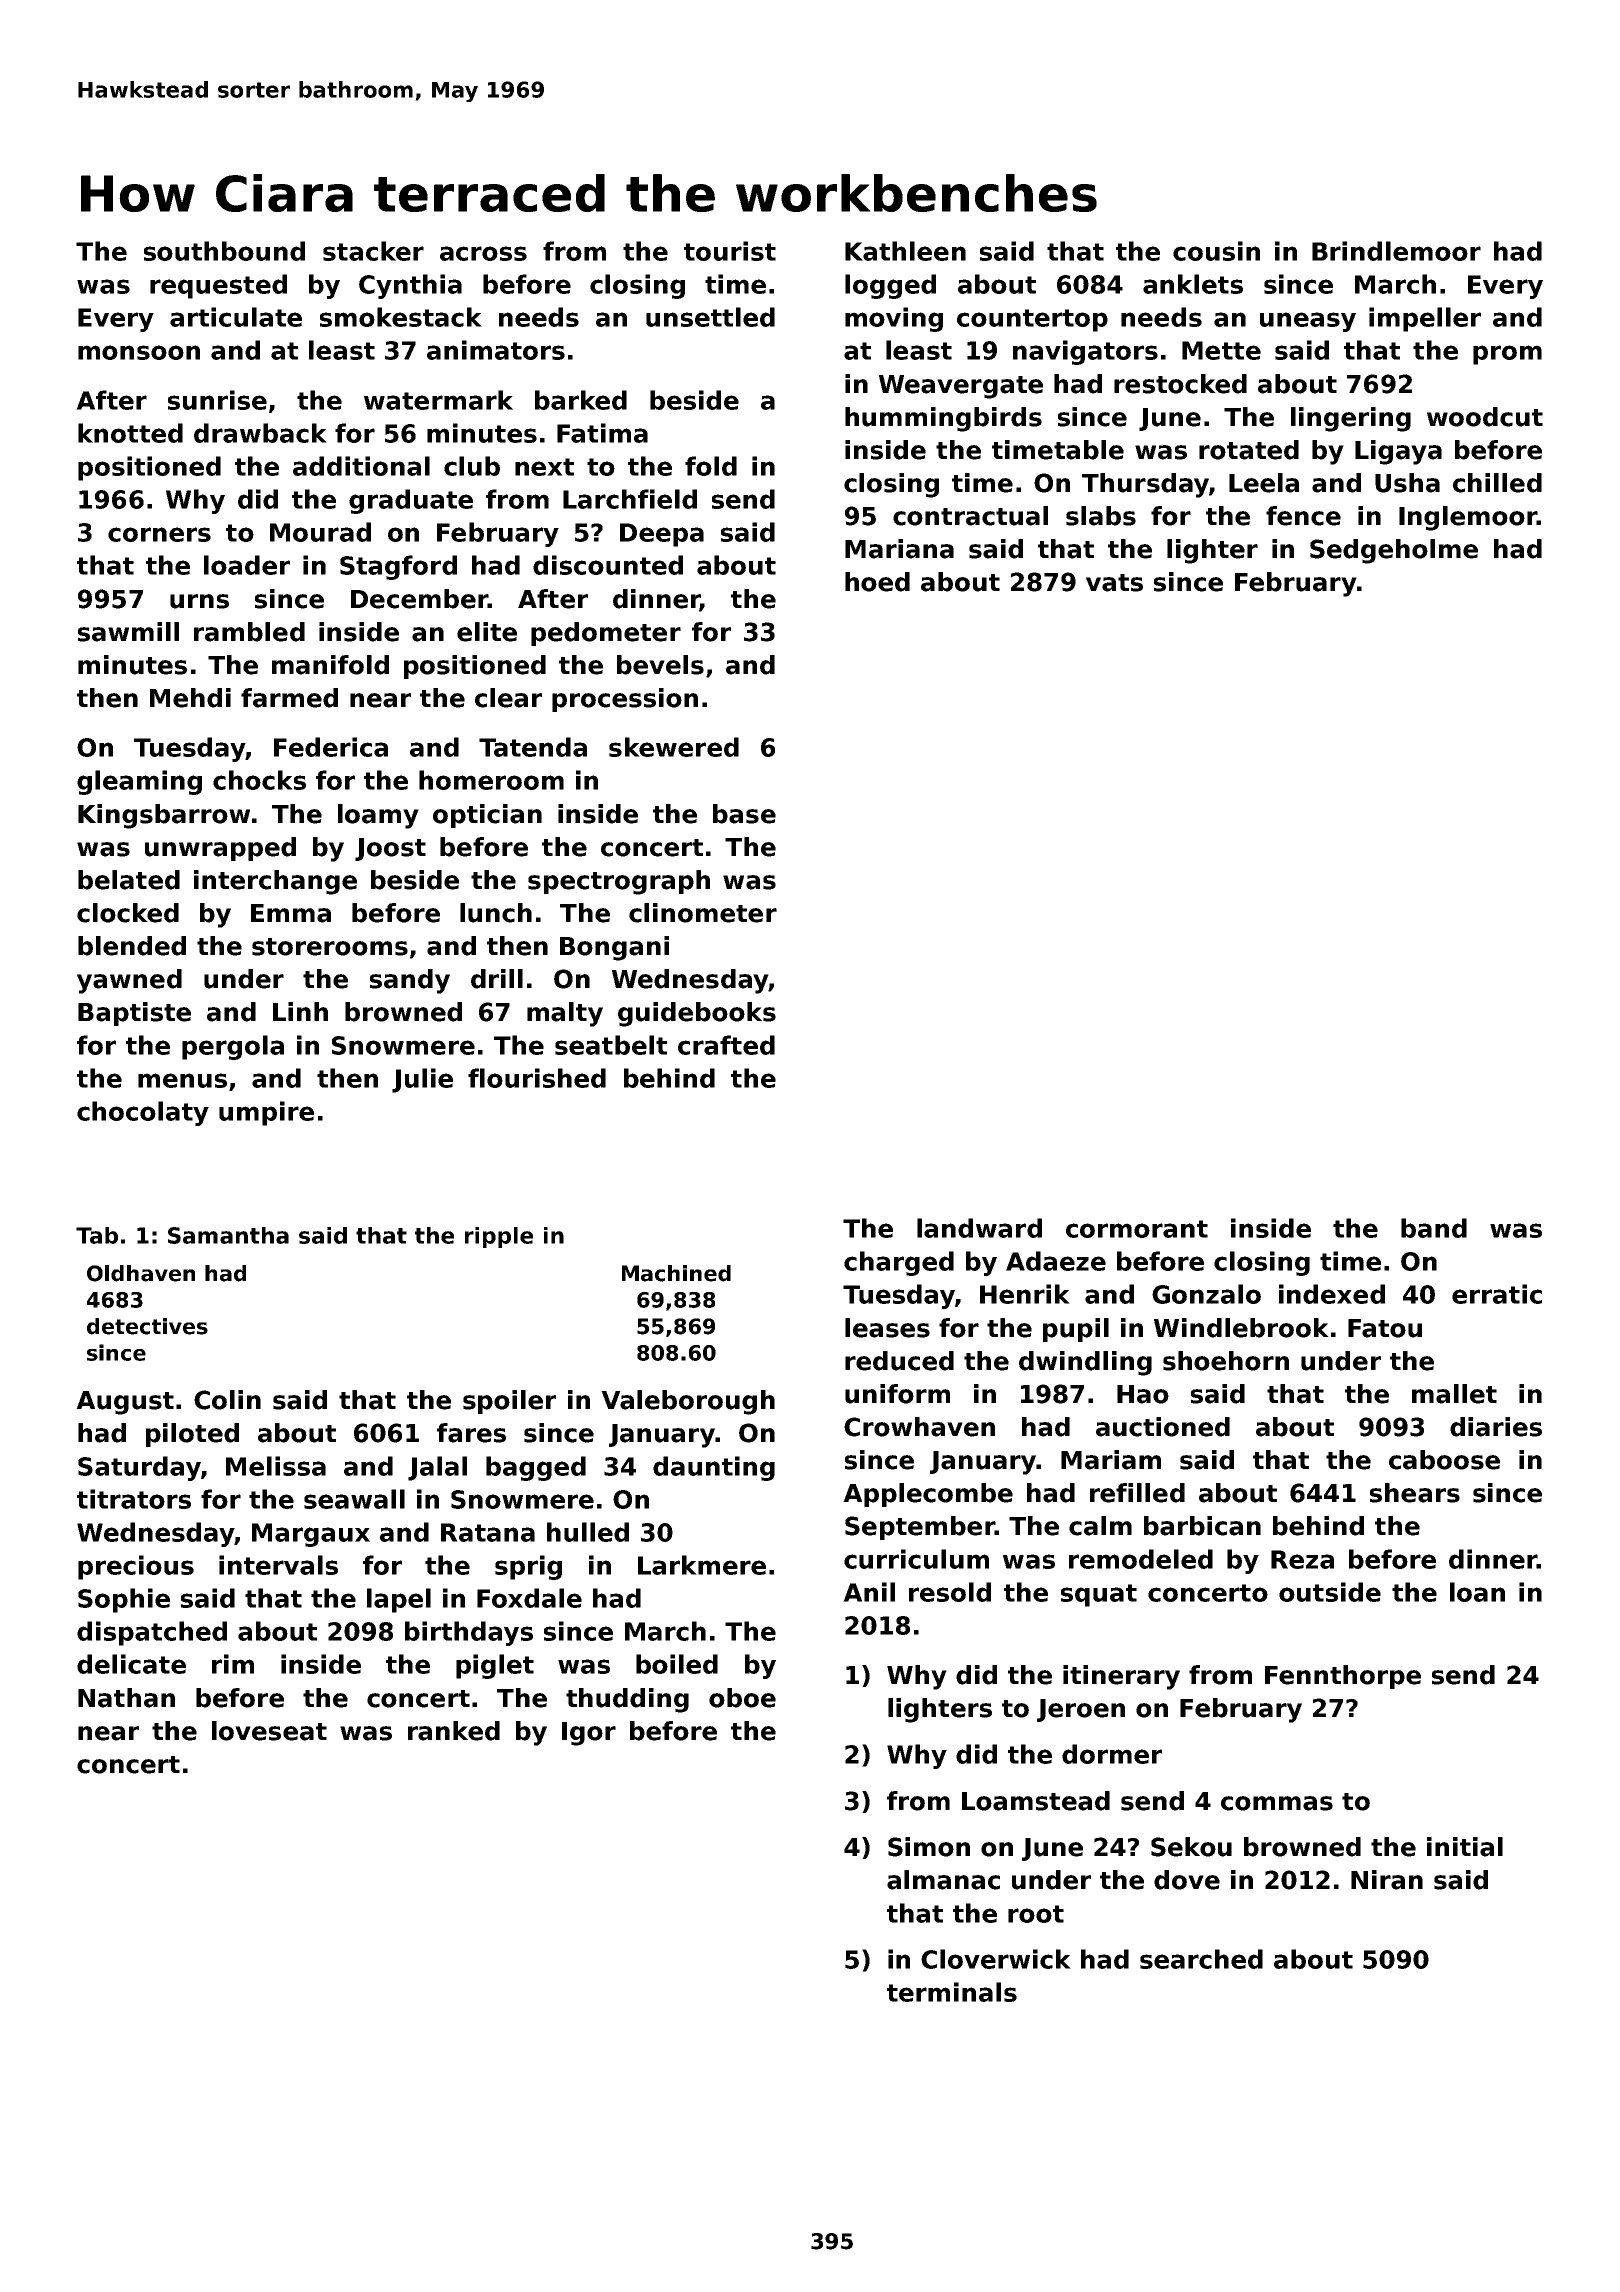  I want to click on cormorant, so click(1137, 1229).
